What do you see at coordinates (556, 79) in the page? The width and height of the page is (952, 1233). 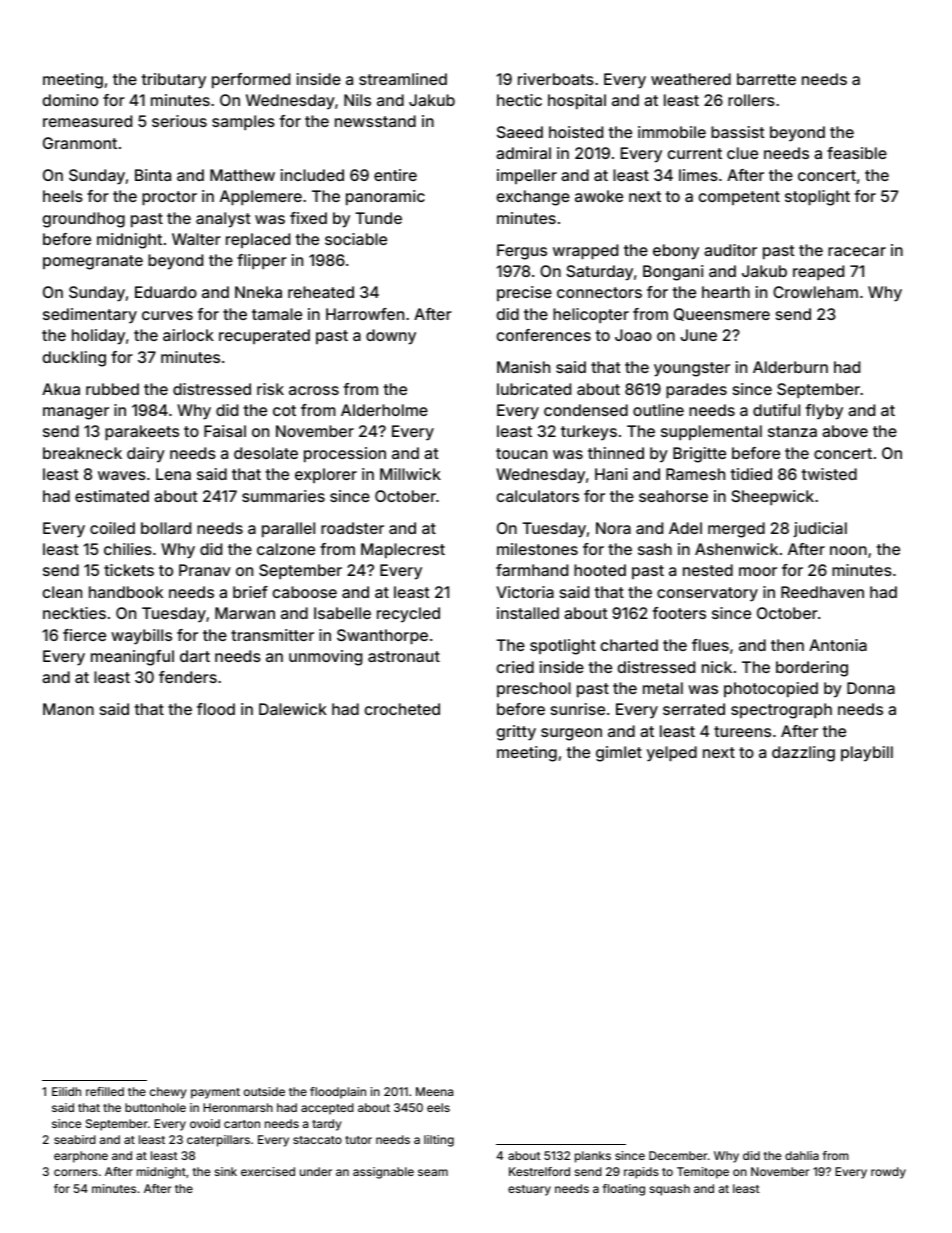 I see `riverboats` at bounding box center [556, 79].
